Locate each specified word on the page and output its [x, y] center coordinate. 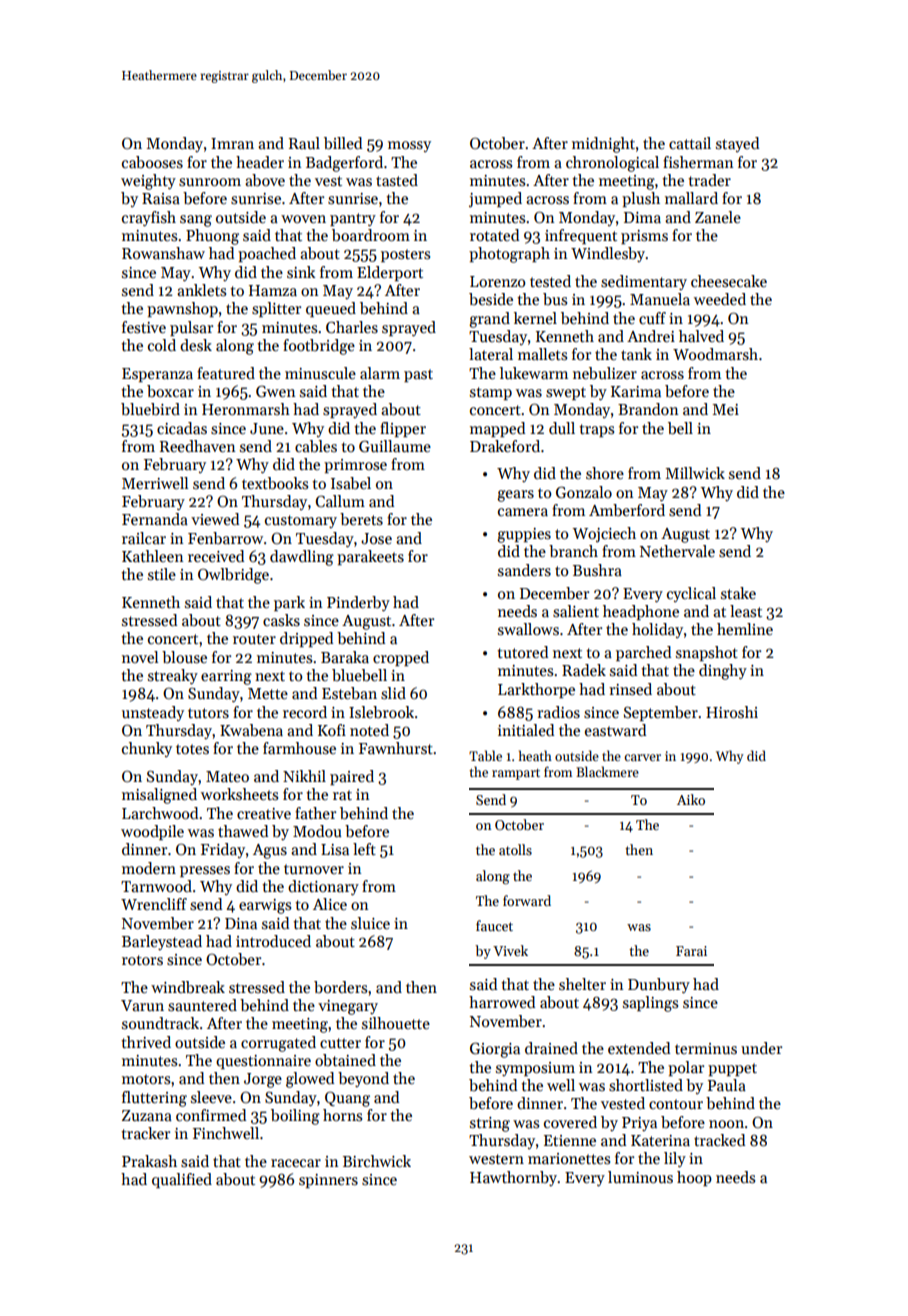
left [364, 849]
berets [361, 519]
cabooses [152, 162]
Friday [223, 850]
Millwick [695, 473]
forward [527, 900]
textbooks [275, 483]
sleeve [211, 1097]
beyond [363, 1079]
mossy [409, 146]
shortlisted [646, 1085]
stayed [737, 144]
